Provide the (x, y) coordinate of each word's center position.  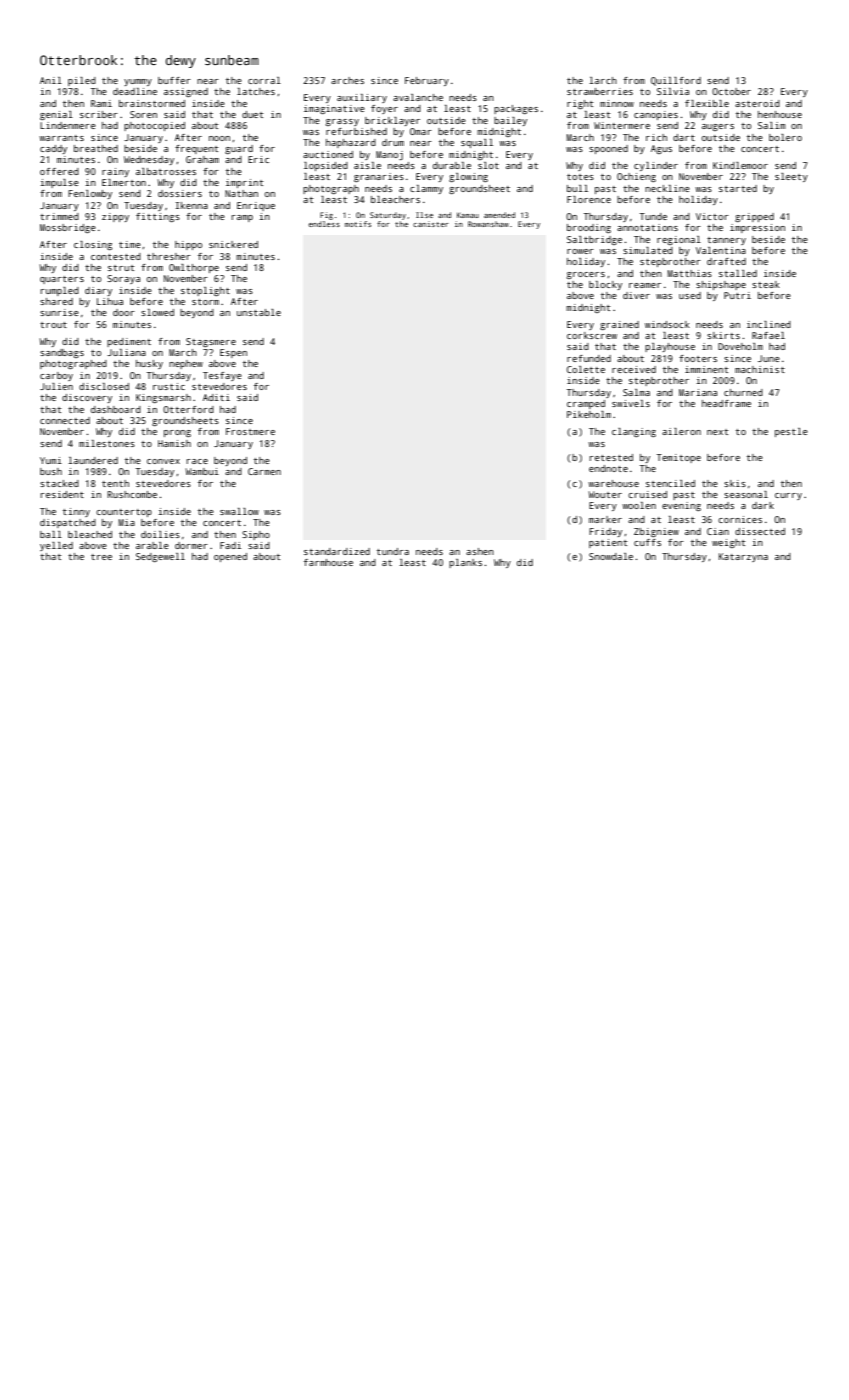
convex (163, 461)
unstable (259, 312)
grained (619, 325)
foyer (384, 109)
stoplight (205, 291)
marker (605, 519)
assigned (186, 92)
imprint (245, 183)
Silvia (673, 91)
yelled (56, 546)
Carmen (264, 471)
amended (499, 215)
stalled (738, 273)
